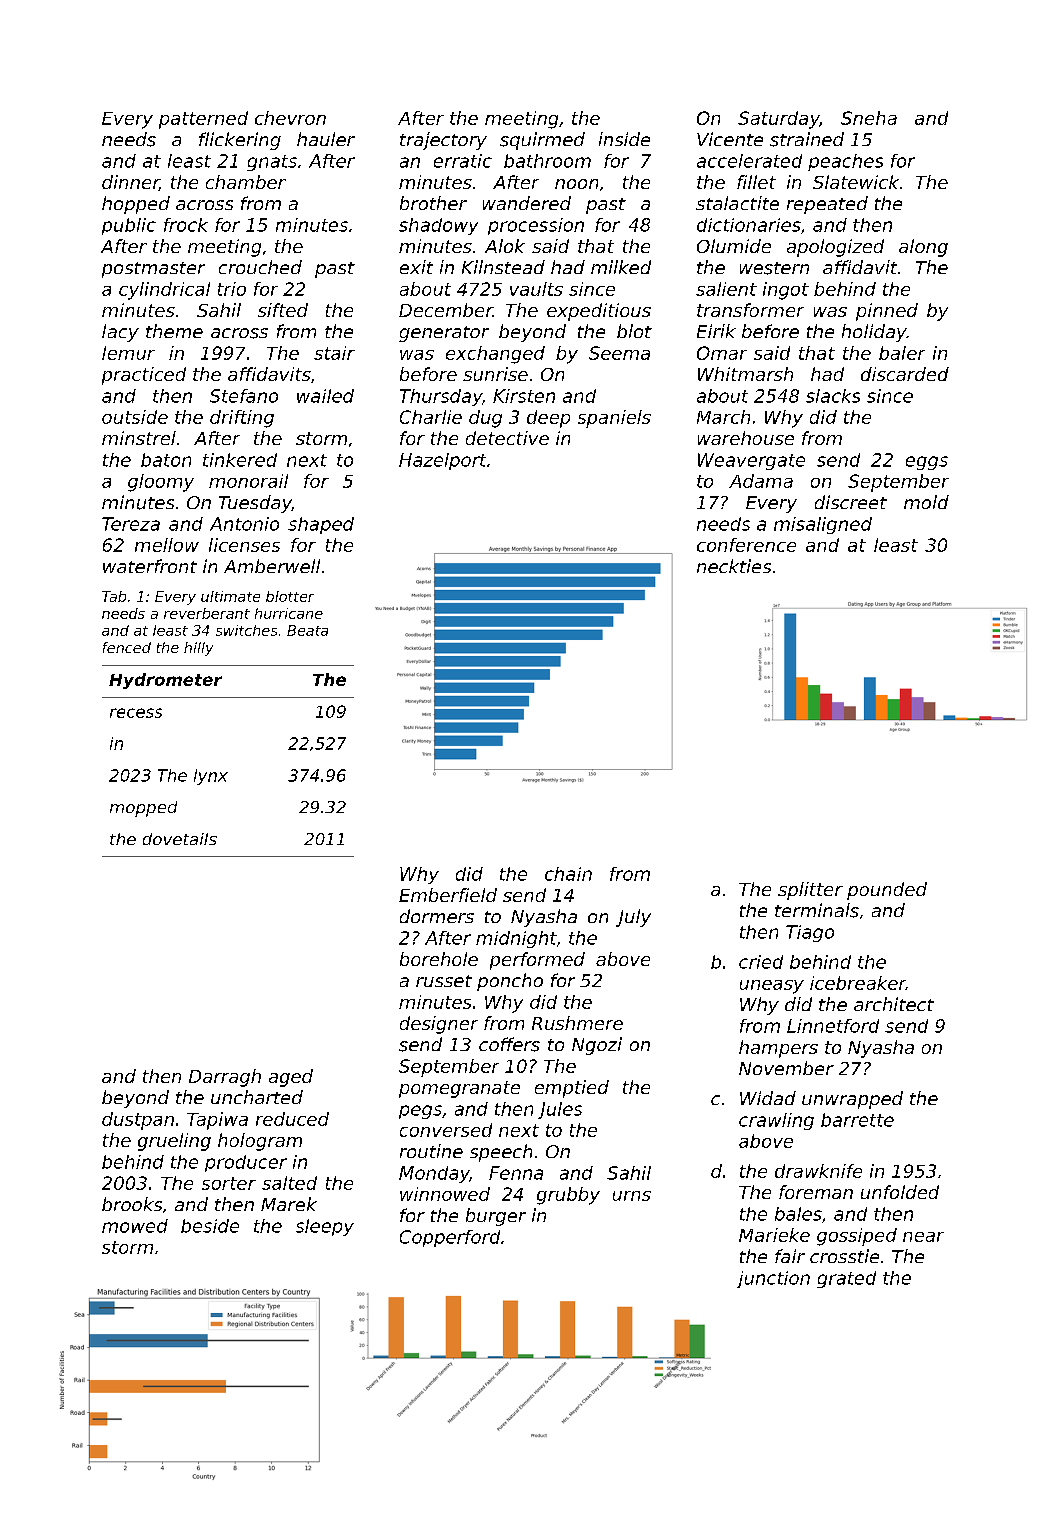 This image has height=1520, width=1050. What do you see at coordinates (289, 613) in the image?
I see `hurricane` at bounding box center [289, 613].
